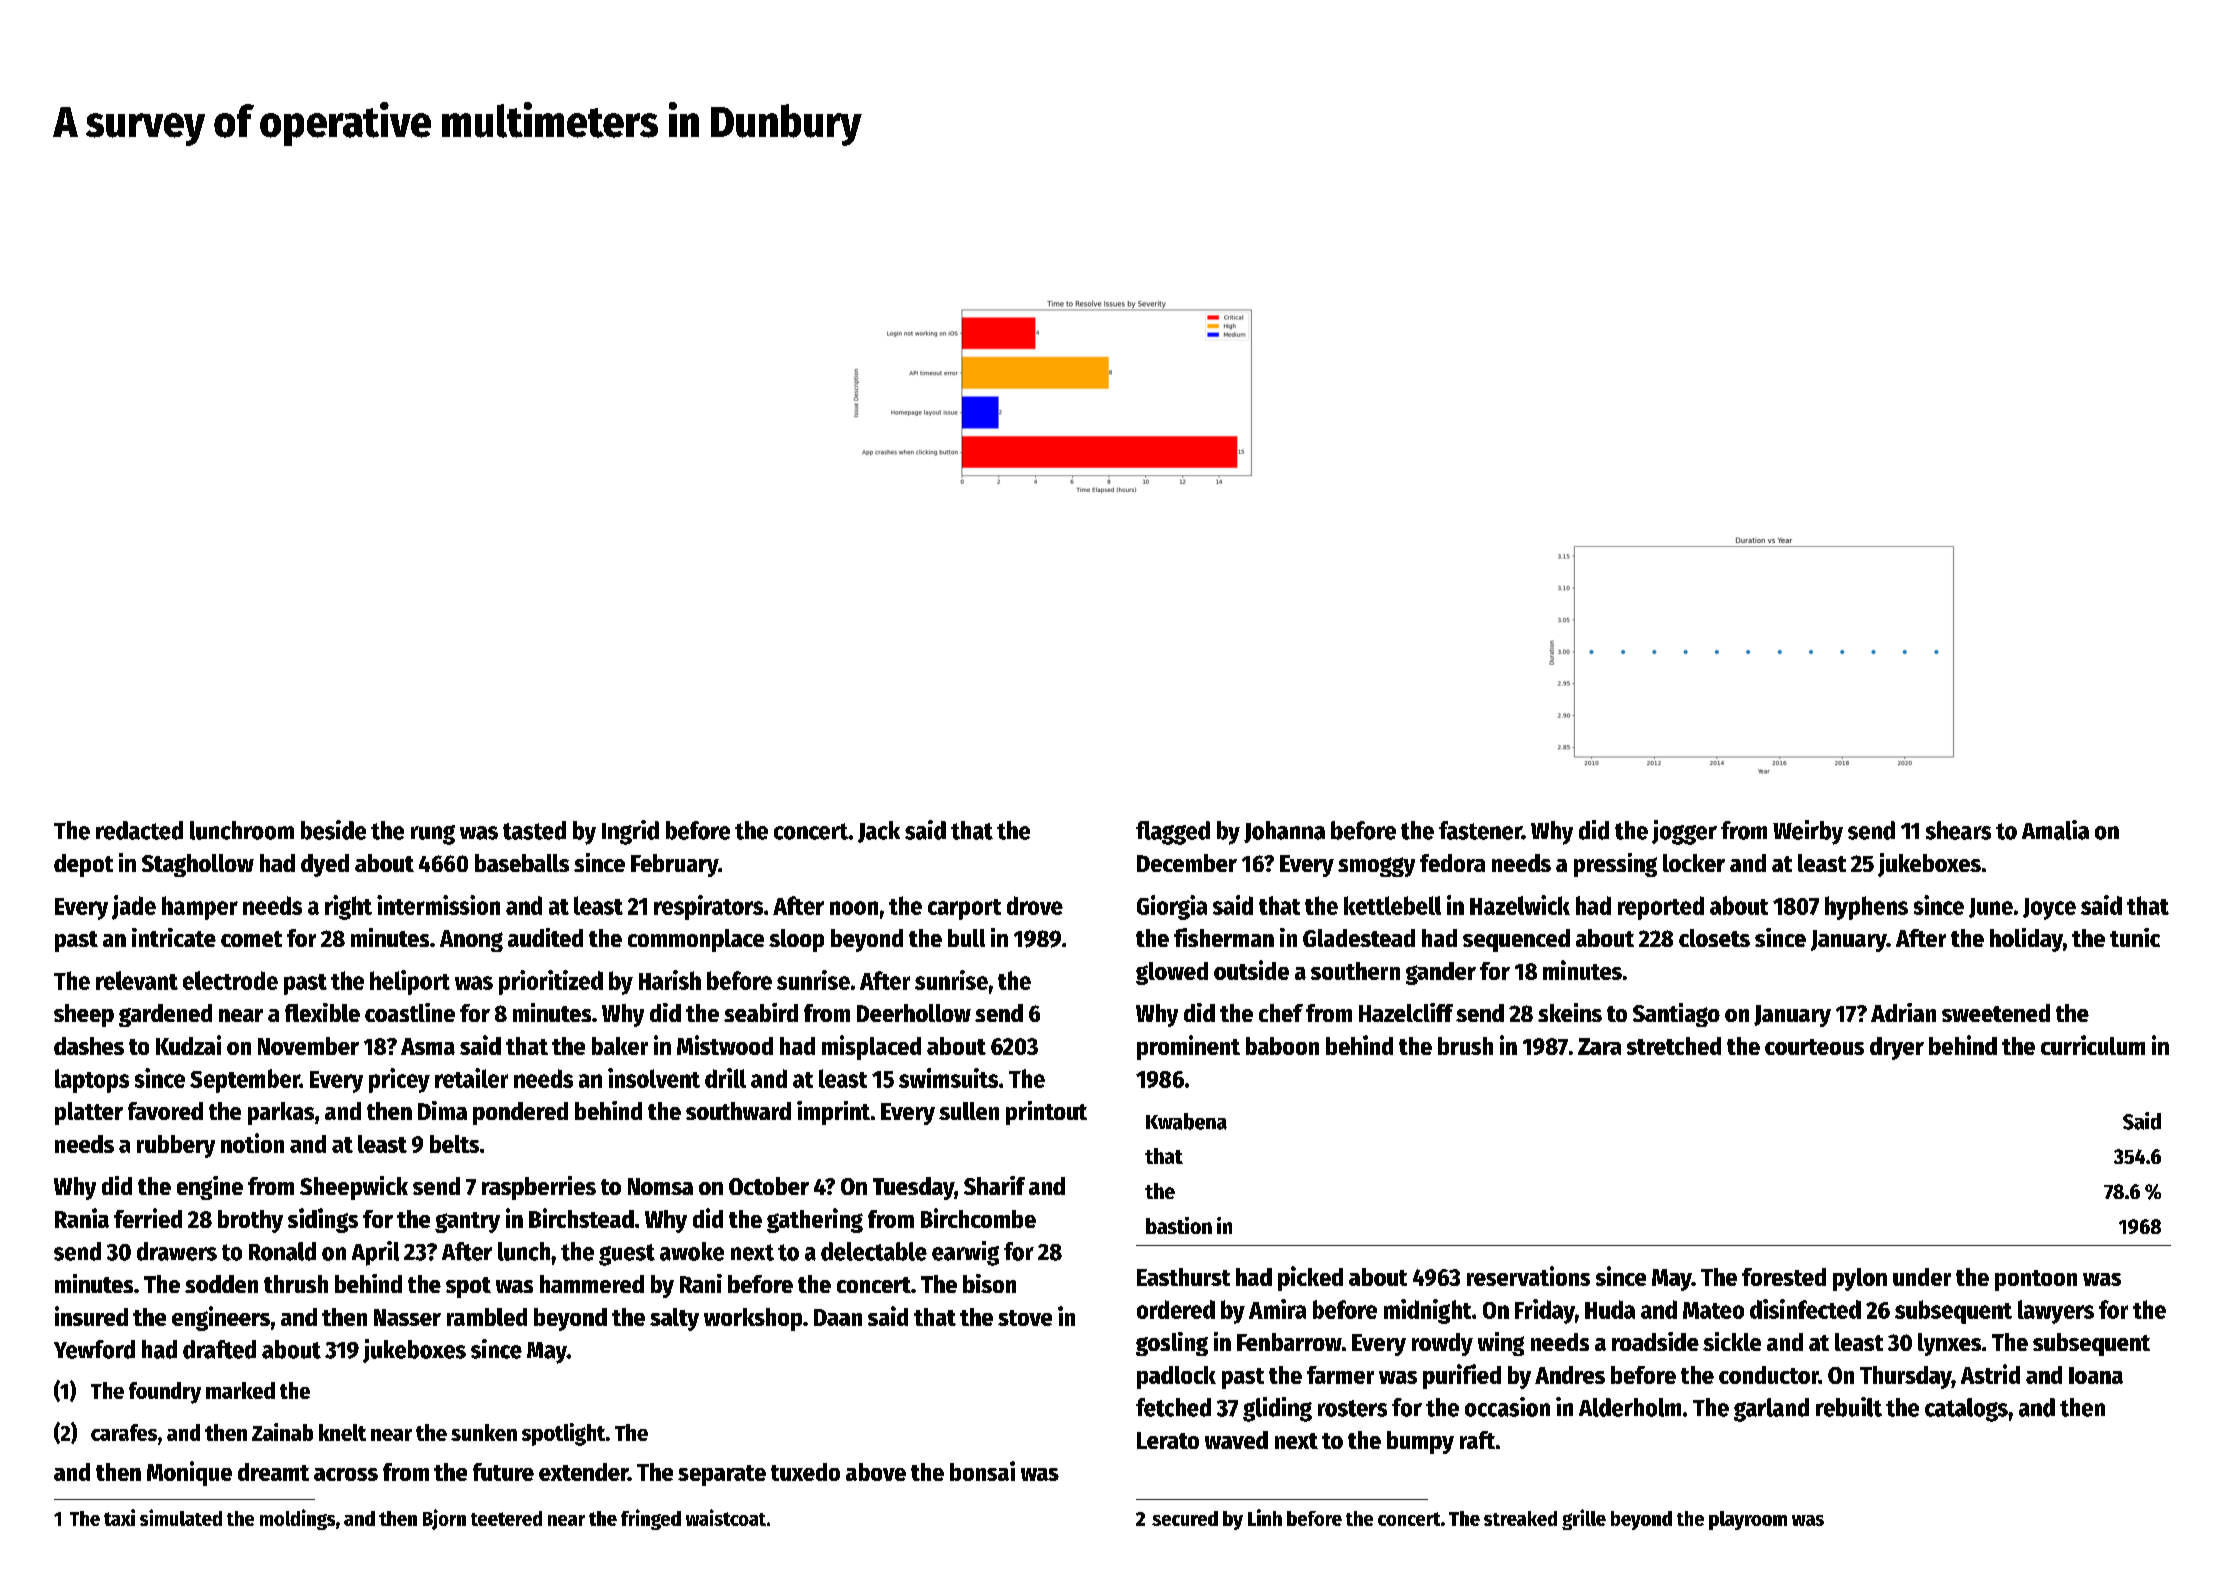 The image size is (2225, 1573). What do you see at coordinates (1173, 833) in the screenshot?
I see `flagged` at bounding box center [1173, 833].
